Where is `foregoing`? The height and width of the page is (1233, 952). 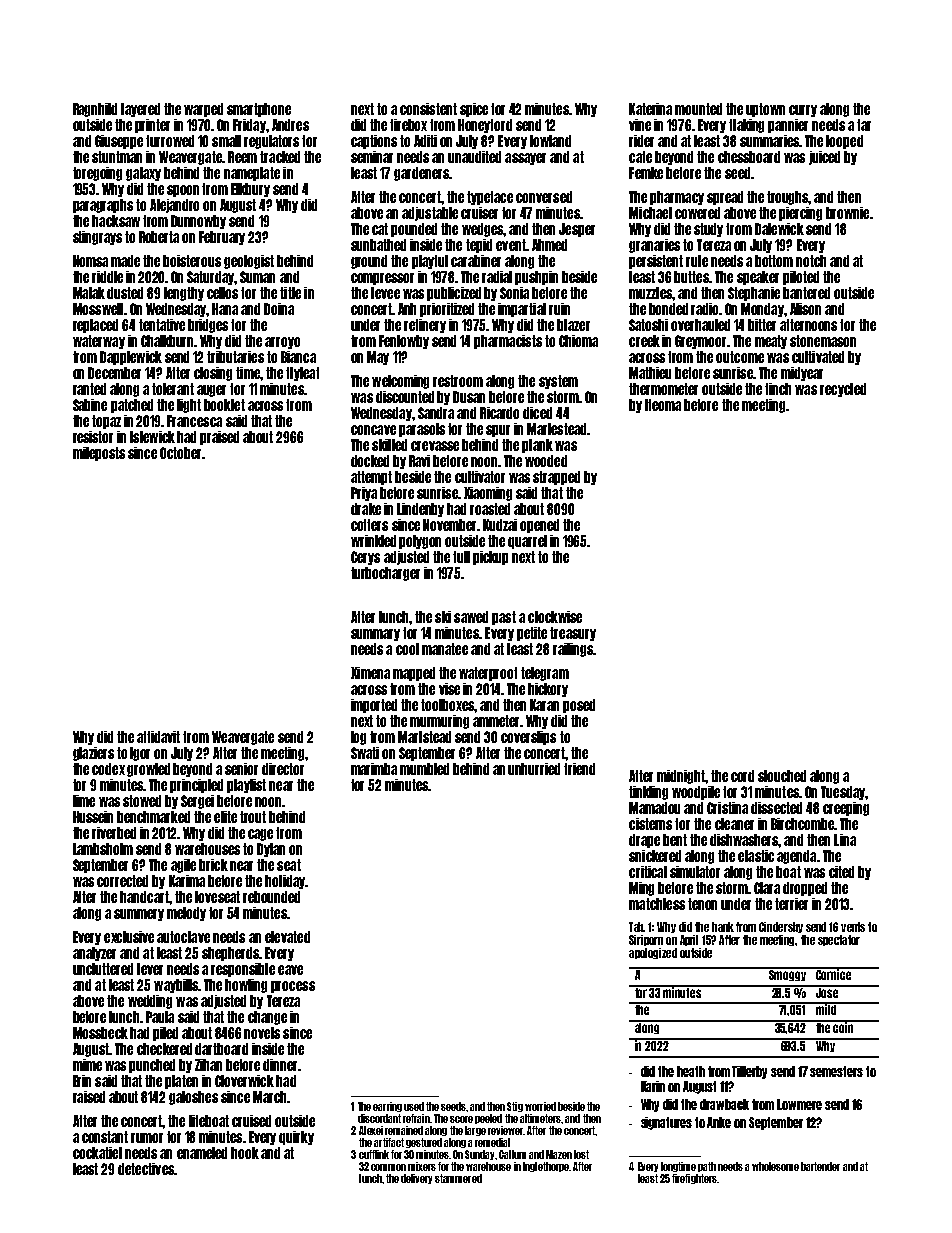 foregoing is located at coordinates (97, 174).
